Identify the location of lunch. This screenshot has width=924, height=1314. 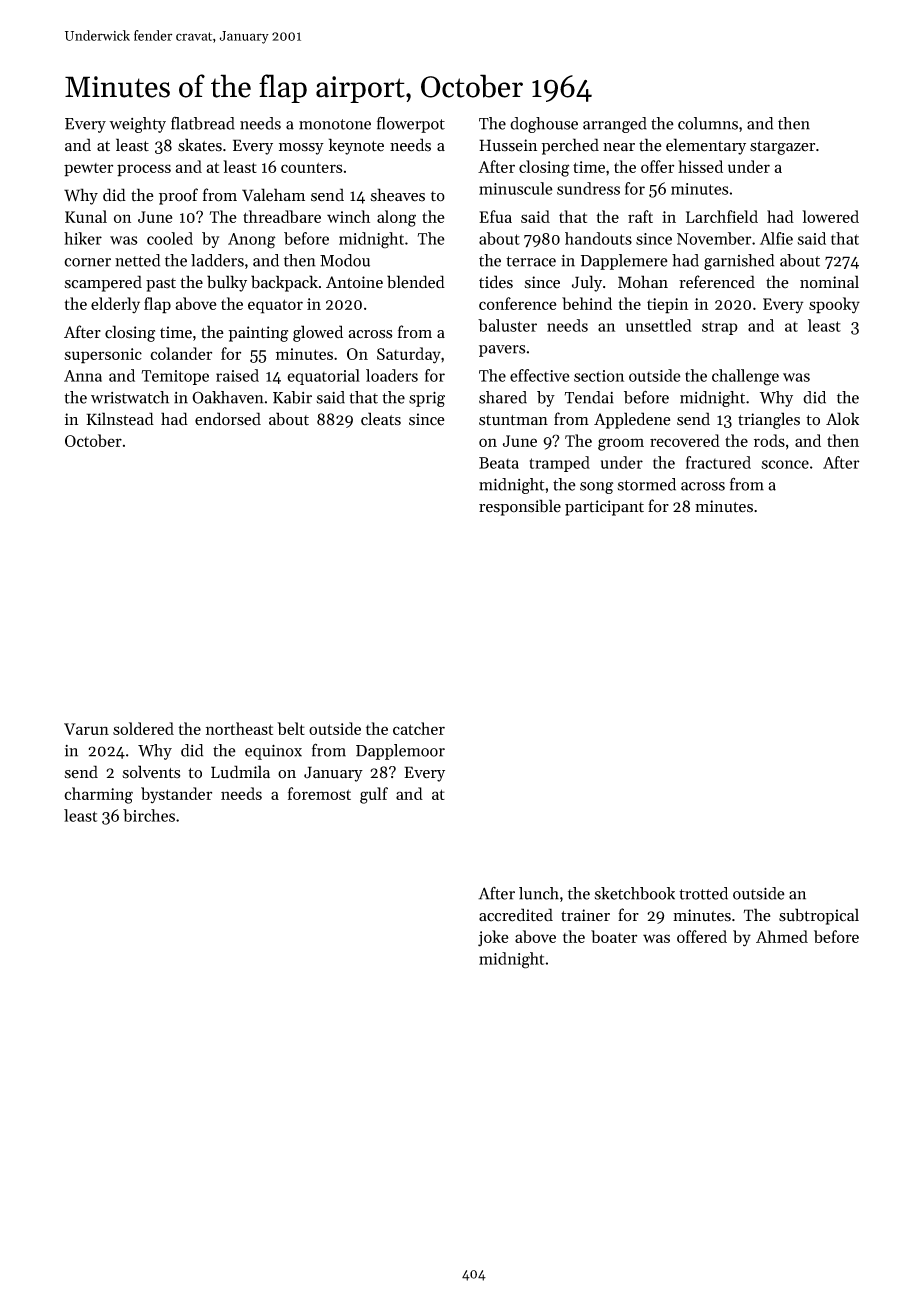
(539, 893).
